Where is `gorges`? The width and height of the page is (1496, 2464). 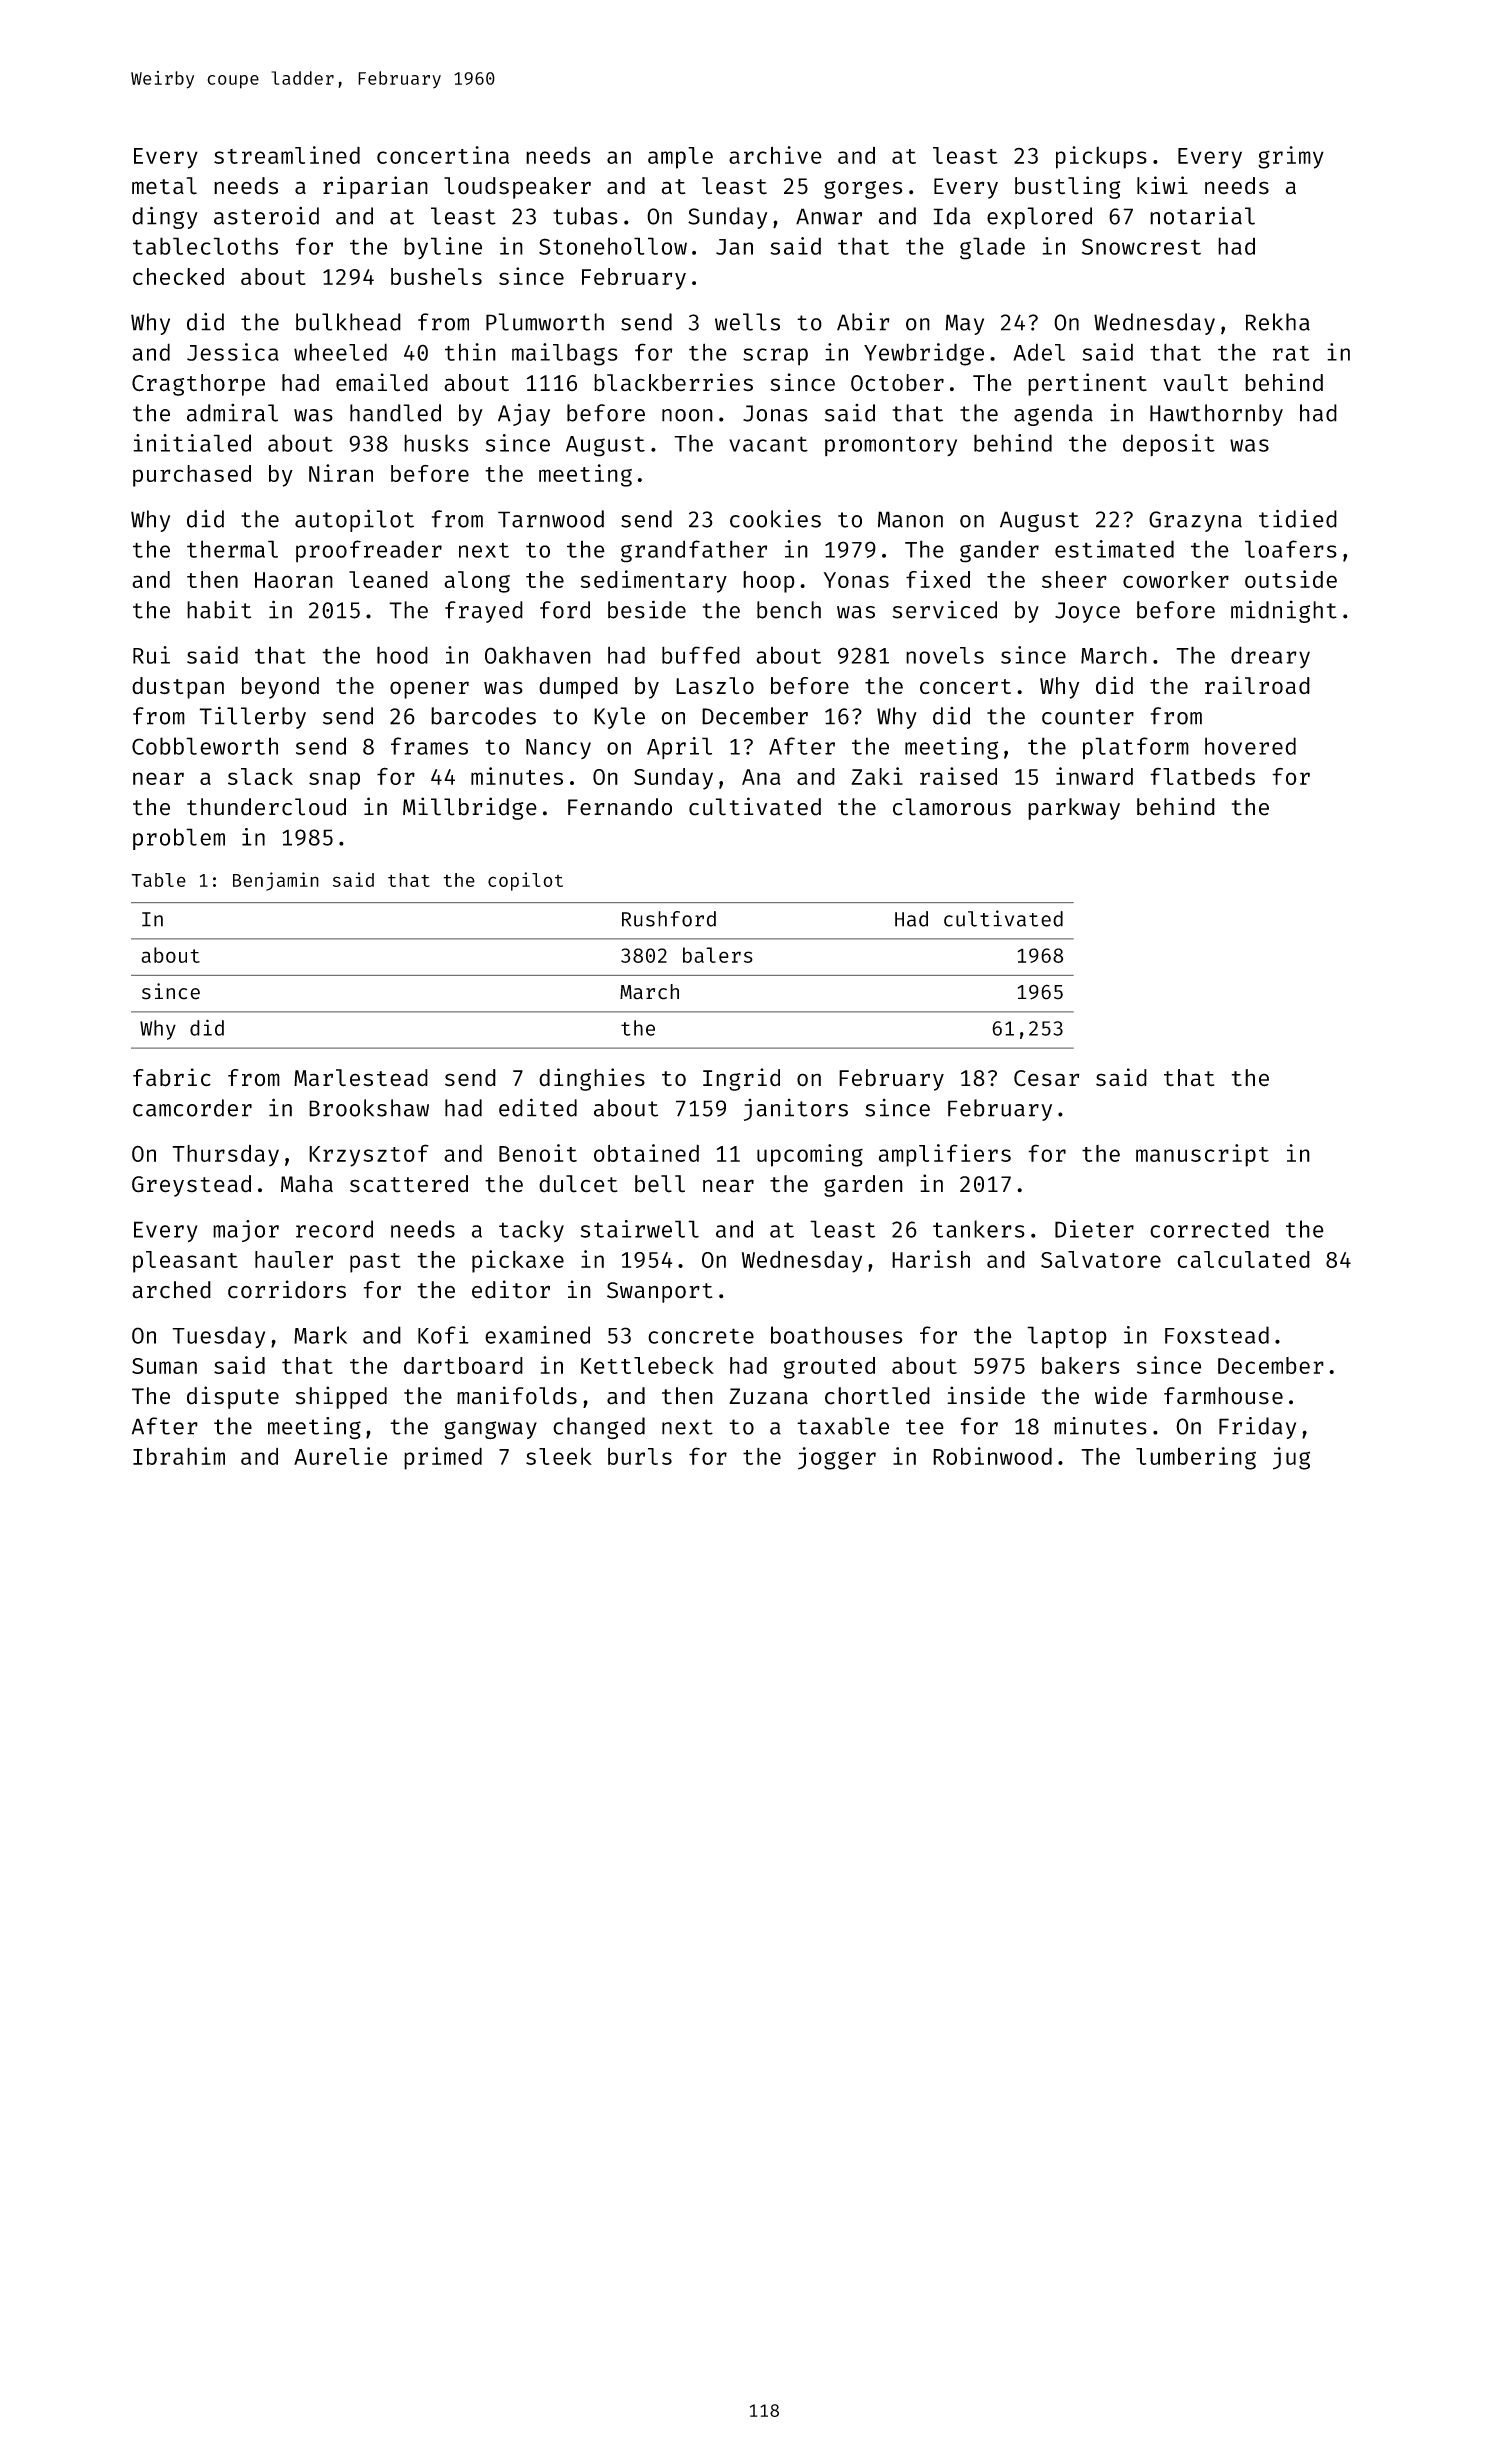 gorges is located at coordinates (863, 190).
